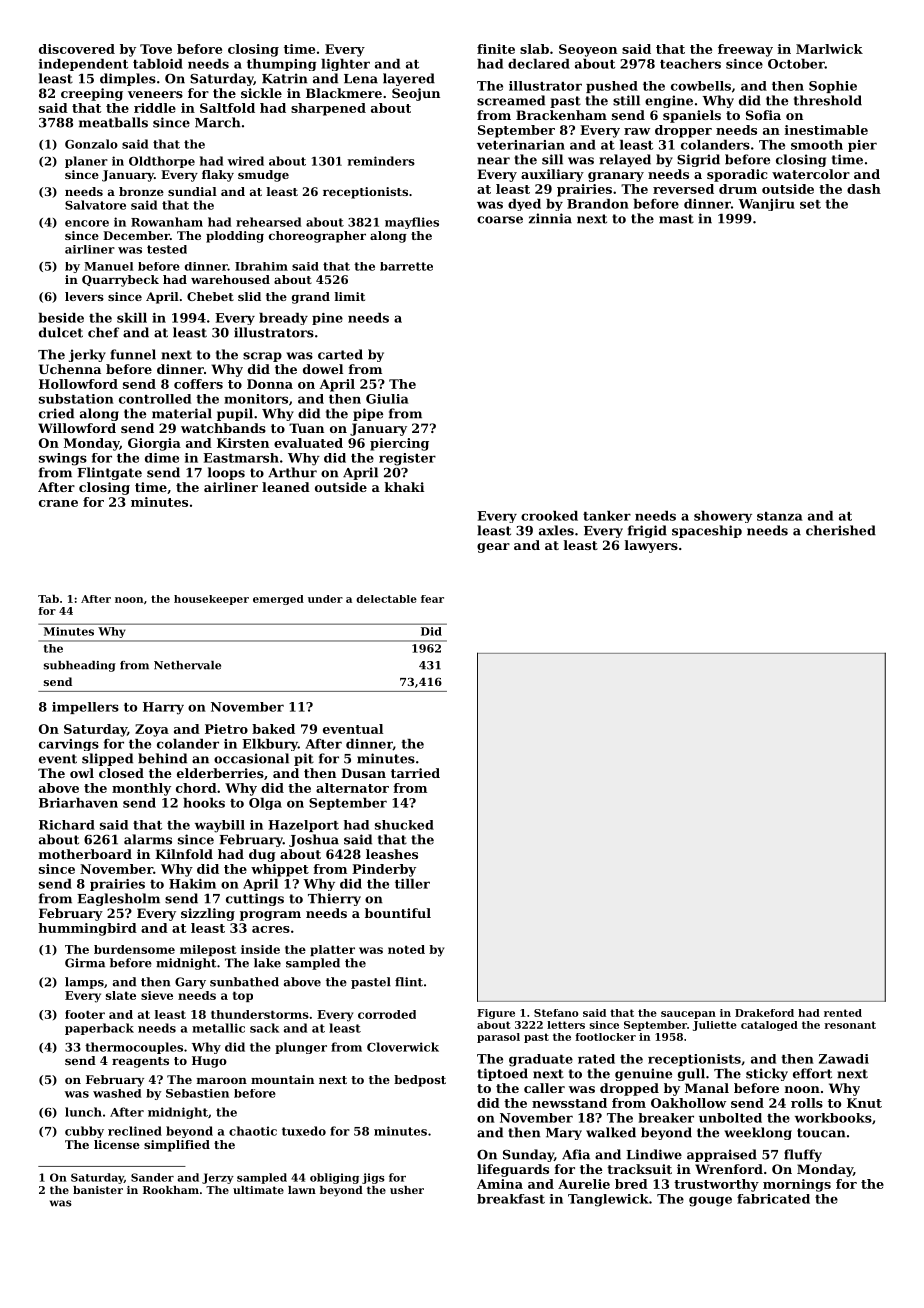 The width and height of the screenshot is (924, 1308). Describe the element at coordinates (773, 1199) in the screenshot. I see `fabricated` at that location.
